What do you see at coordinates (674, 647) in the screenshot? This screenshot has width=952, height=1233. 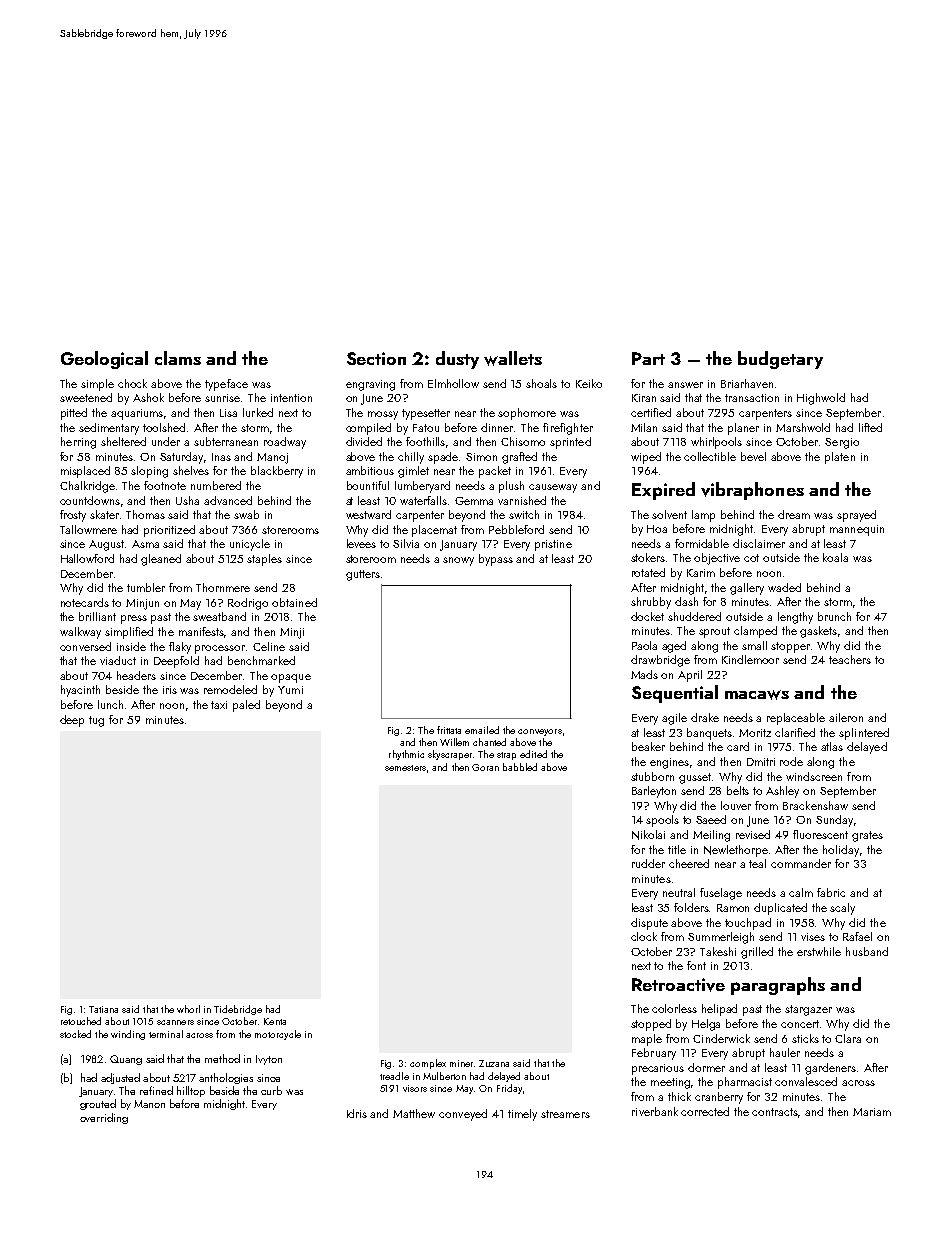 I see `aged` at bounding box center [674, 647].
